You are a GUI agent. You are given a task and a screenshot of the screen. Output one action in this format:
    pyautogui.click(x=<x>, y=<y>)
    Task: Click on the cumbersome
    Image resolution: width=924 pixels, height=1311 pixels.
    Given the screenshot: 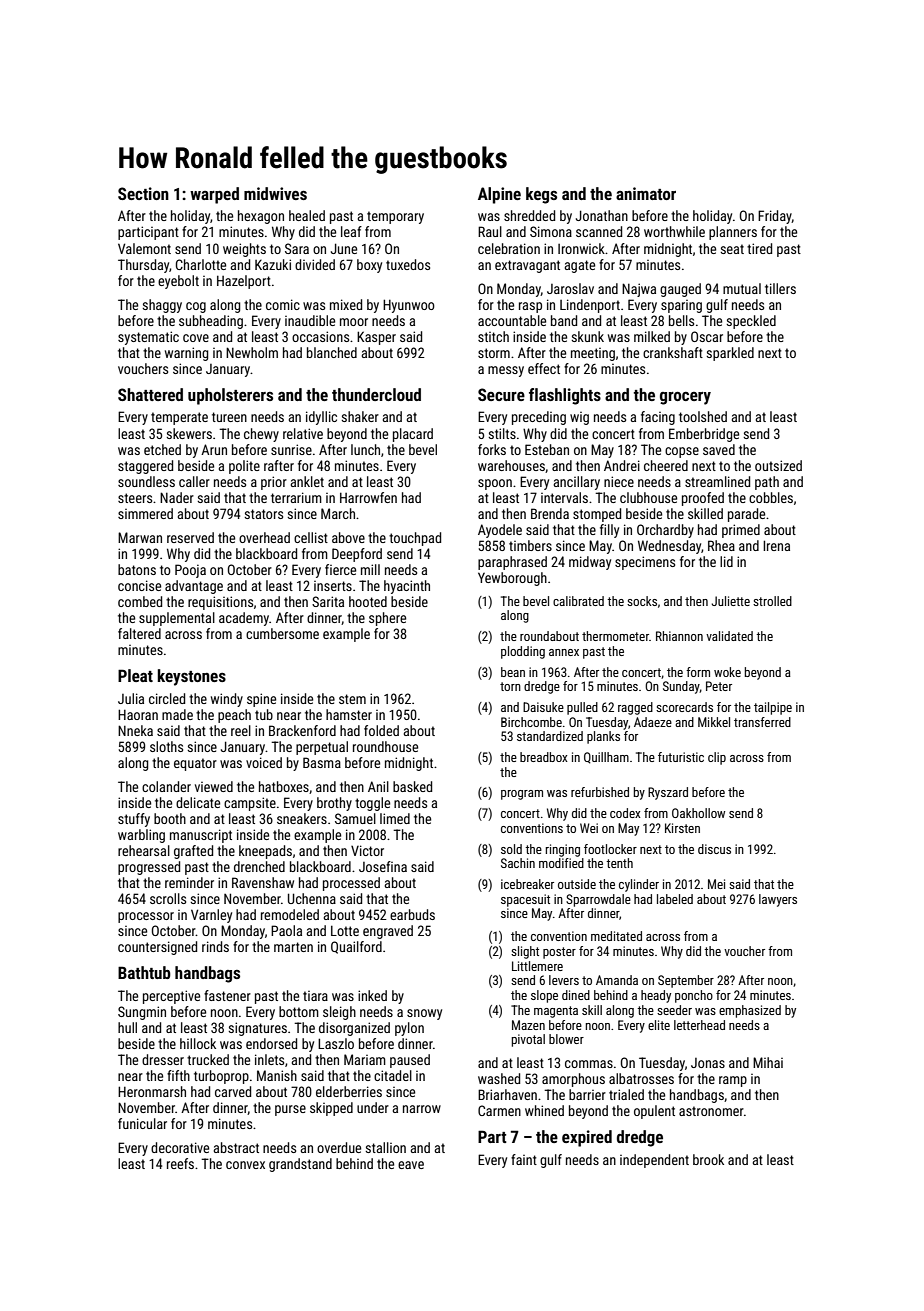 What is the action you would take?
    pyautogui.click(x=282, y=633)
